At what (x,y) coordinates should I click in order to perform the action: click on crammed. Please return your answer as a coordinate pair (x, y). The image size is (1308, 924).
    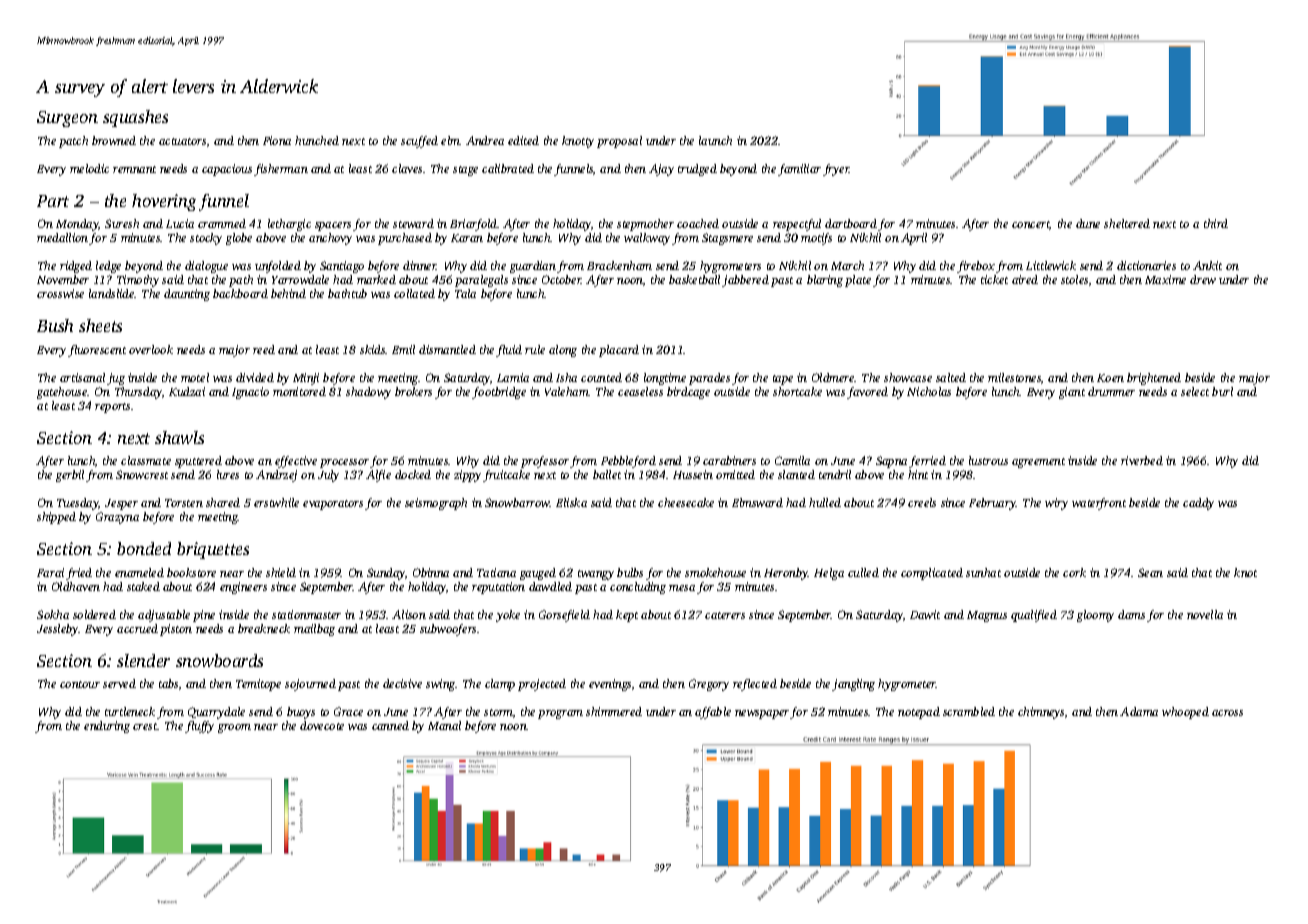
    Looking at the image, I should click on (222, 223).
